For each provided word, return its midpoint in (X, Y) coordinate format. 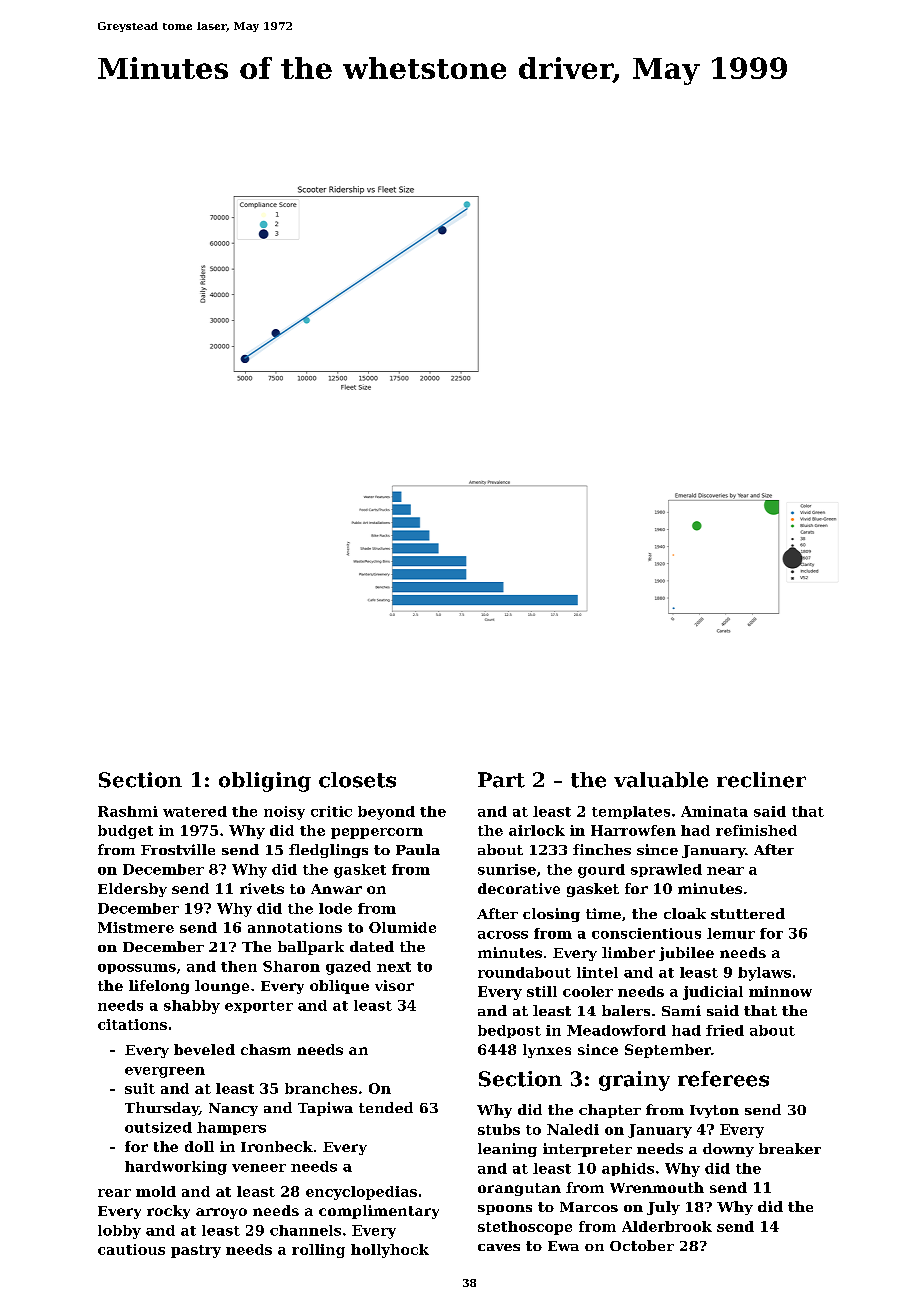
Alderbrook (667, 1226)
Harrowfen (633, 830)
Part (501, 780)
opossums (137, 969)
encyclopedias (361, 1193)
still (542, 991)
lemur (731, 933)
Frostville (178, 849)
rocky (168, 1212)
